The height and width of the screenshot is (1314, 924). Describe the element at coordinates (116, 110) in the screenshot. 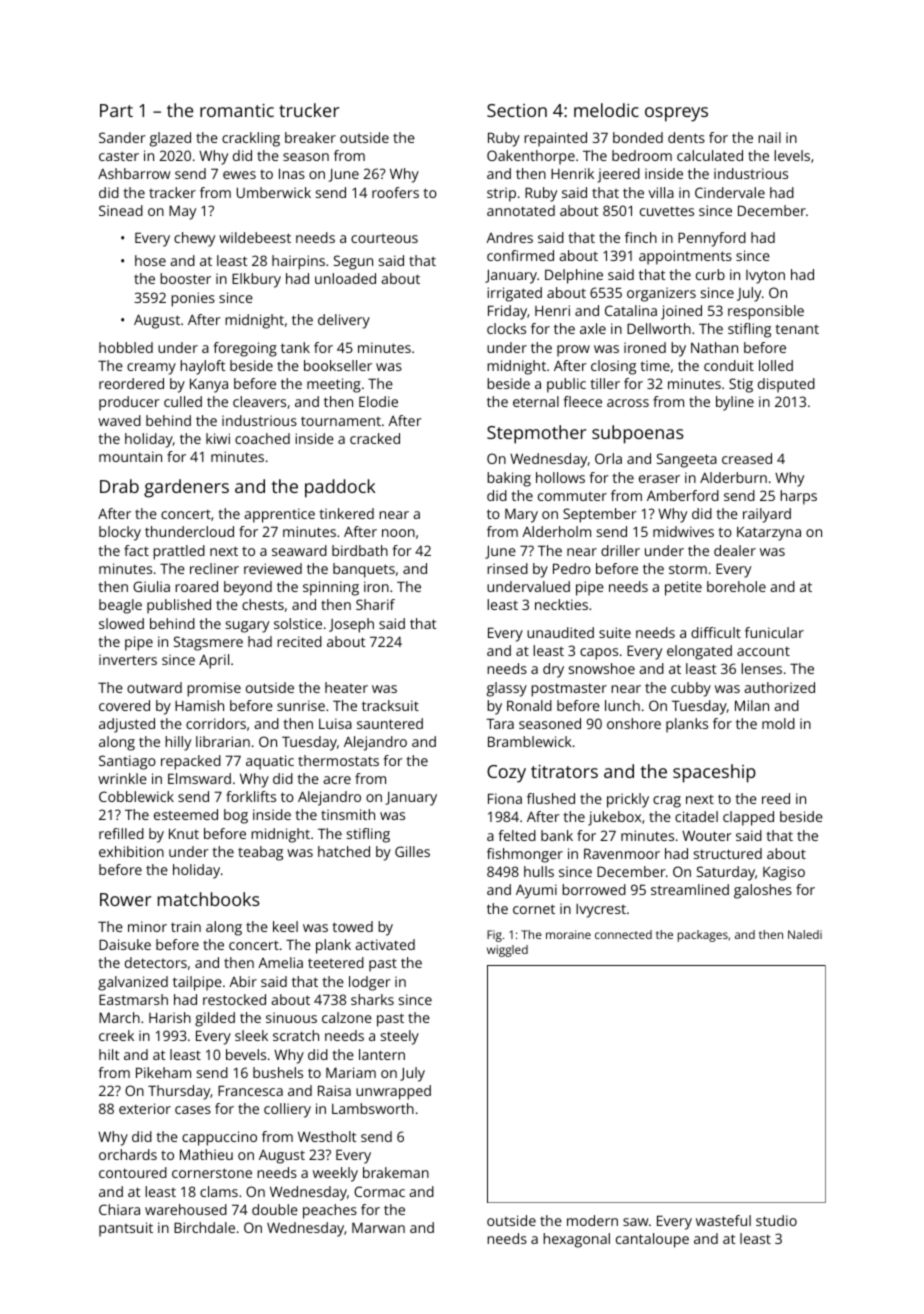

I see `Part` at that location.
